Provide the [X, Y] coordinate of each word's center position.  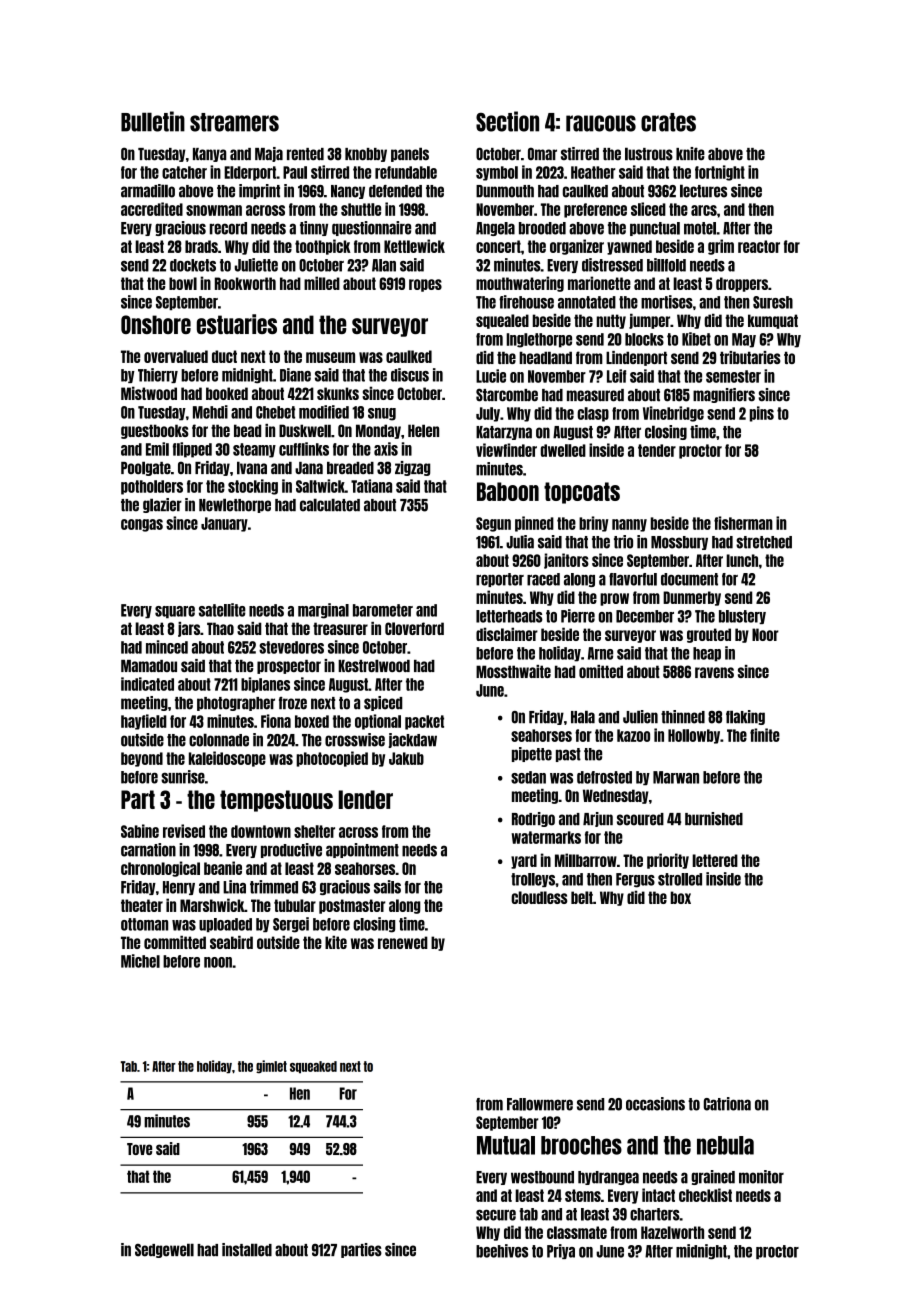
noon [218, 962]
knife [690, 154]
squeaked [313, 1067]
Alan [384, 265]
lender [365, 799]
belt [582, 897]
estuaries [237, 324]
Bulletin [153, 121]
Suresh [773, 302]
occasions [655, 1104]
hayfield [144, 722]
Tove [139, 1149]
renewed [403, 942]
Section [507, 121]
